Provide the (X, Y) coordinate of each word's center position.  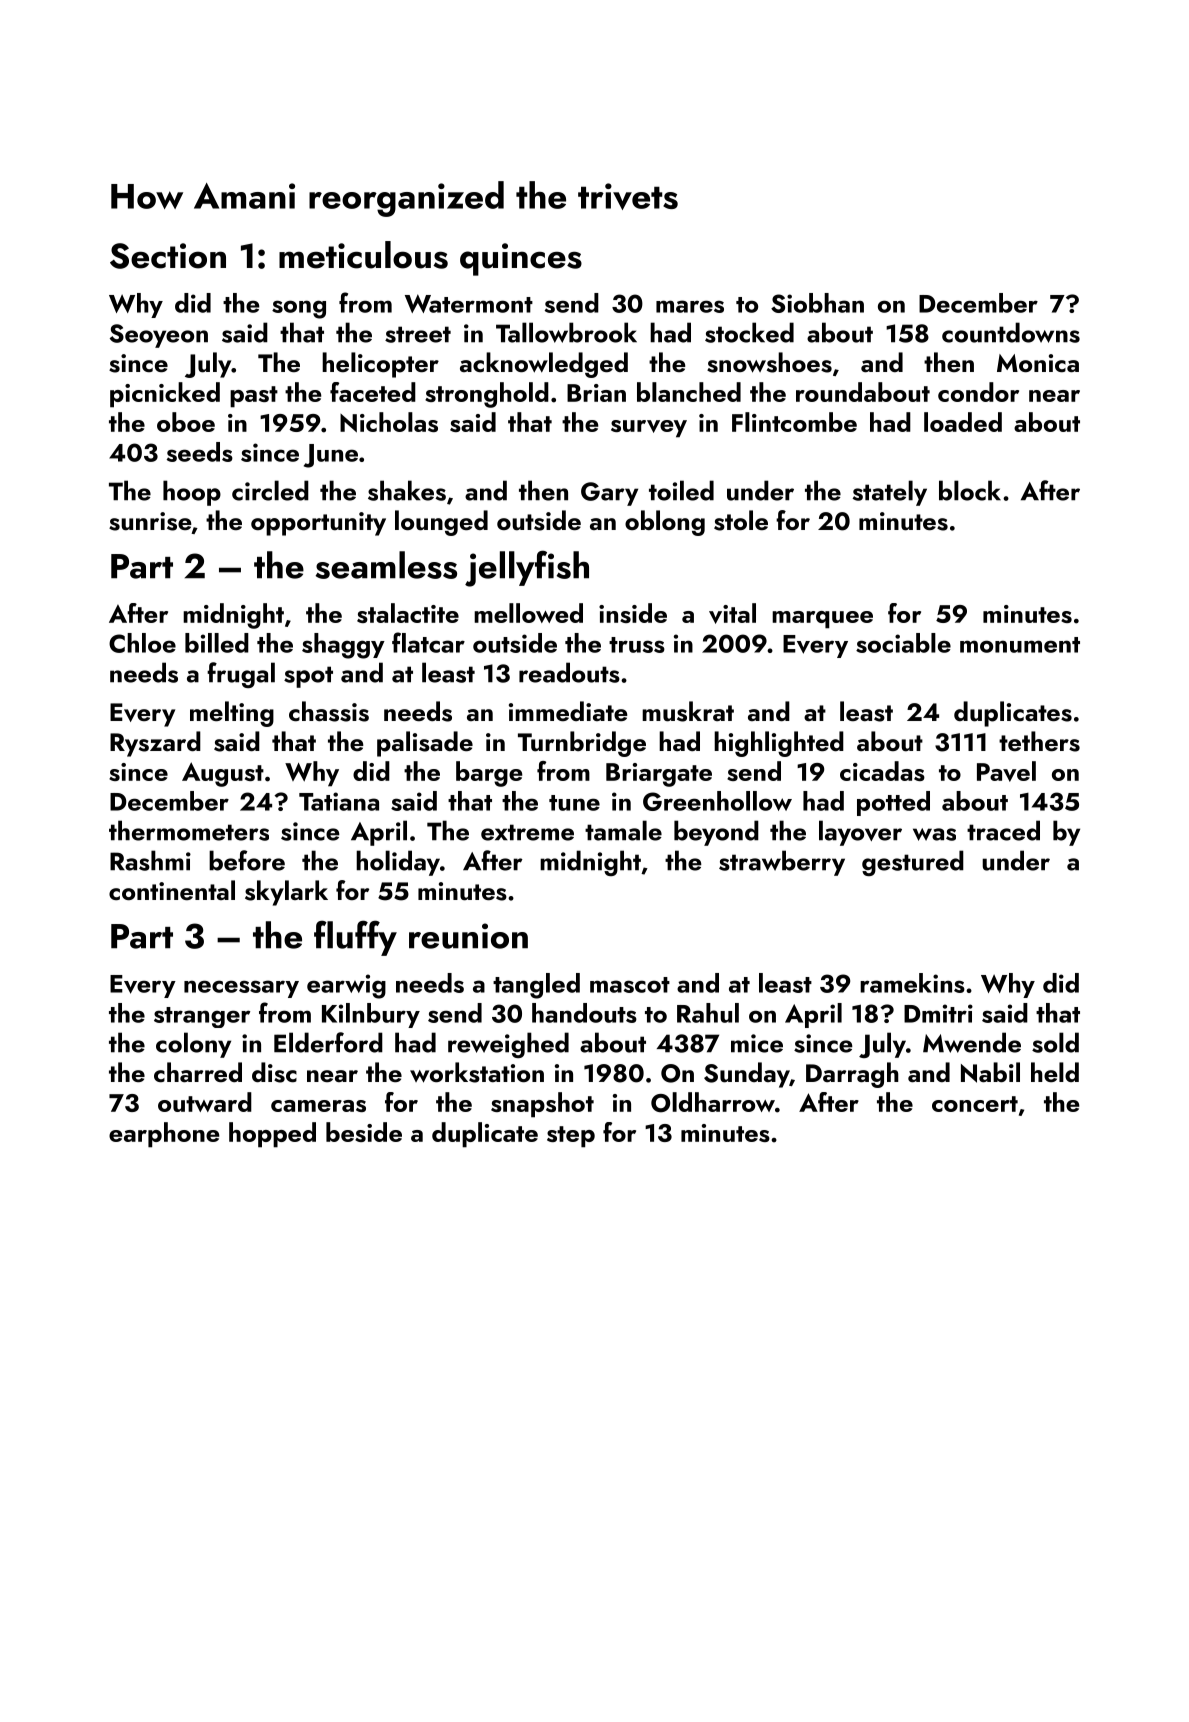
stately (890, 493)
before (247, 860)
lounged (441, 523)
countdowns (1011, 332)
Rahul (708, 1013)
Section (168, 256)
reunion (468, 936)
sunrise (150, 521)
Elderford (328, 1042)
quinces (521, 259)
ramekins (912, 983)
